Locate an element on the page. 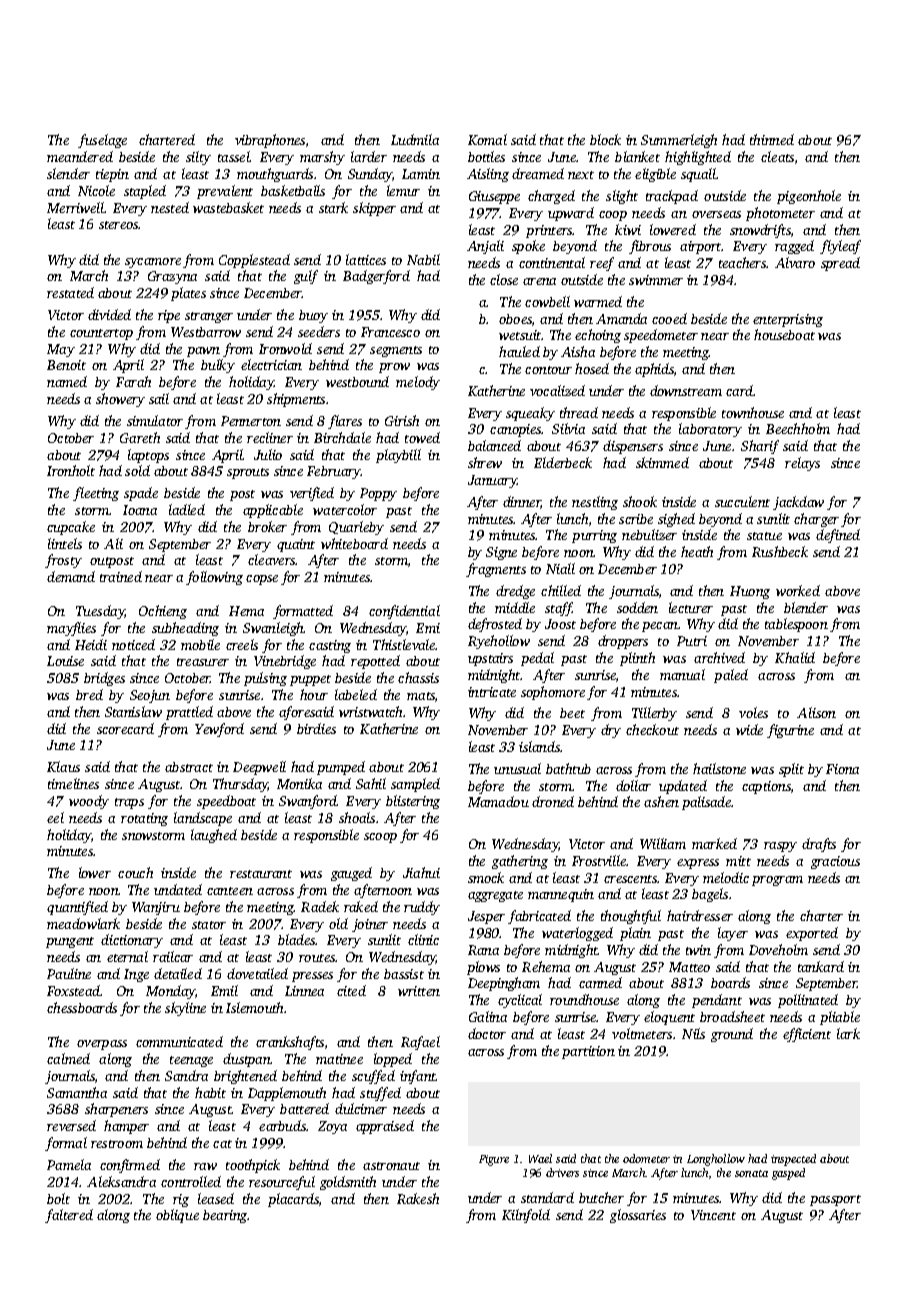  laughed is located at coordinates (214, 836).
